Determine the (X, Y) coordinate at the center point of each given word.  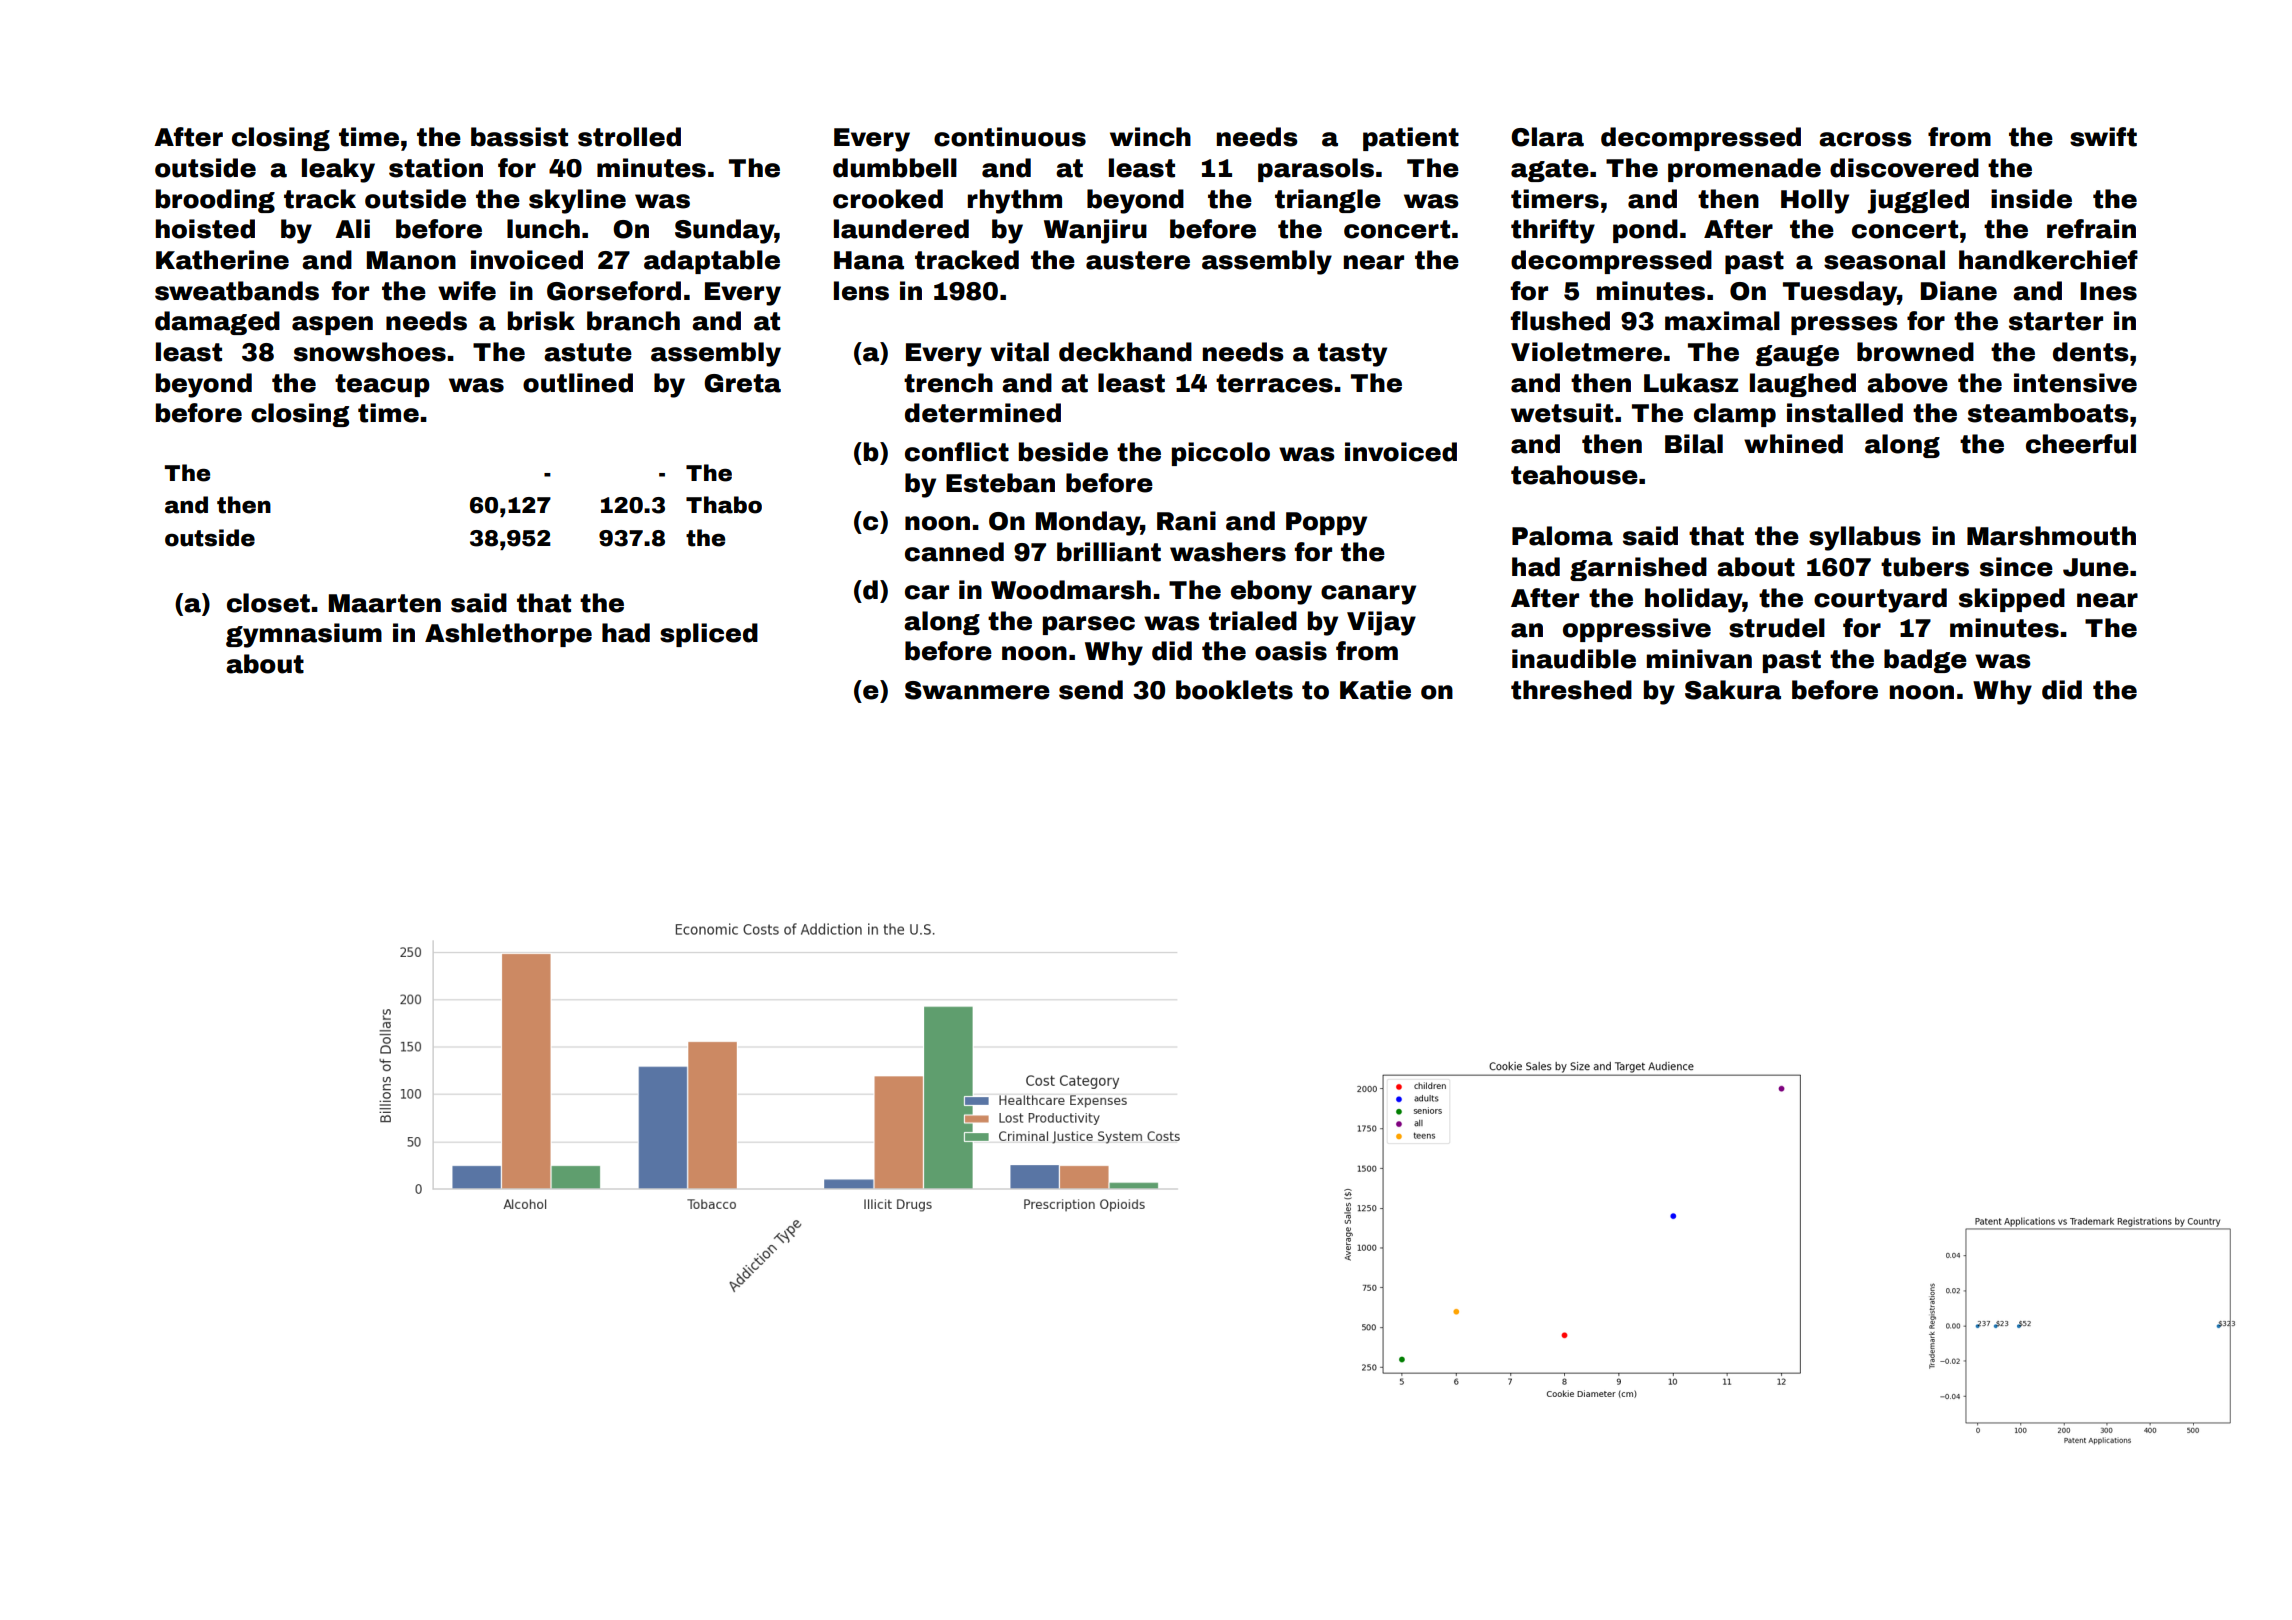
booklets (1234, 690)
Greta (742, 383)
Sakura (1733, 690)
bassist (519, 137)
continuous (1010, 137)
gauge (1797, 355)
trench (948, 383)
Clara (1547, 137)
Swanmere (977, 690)
